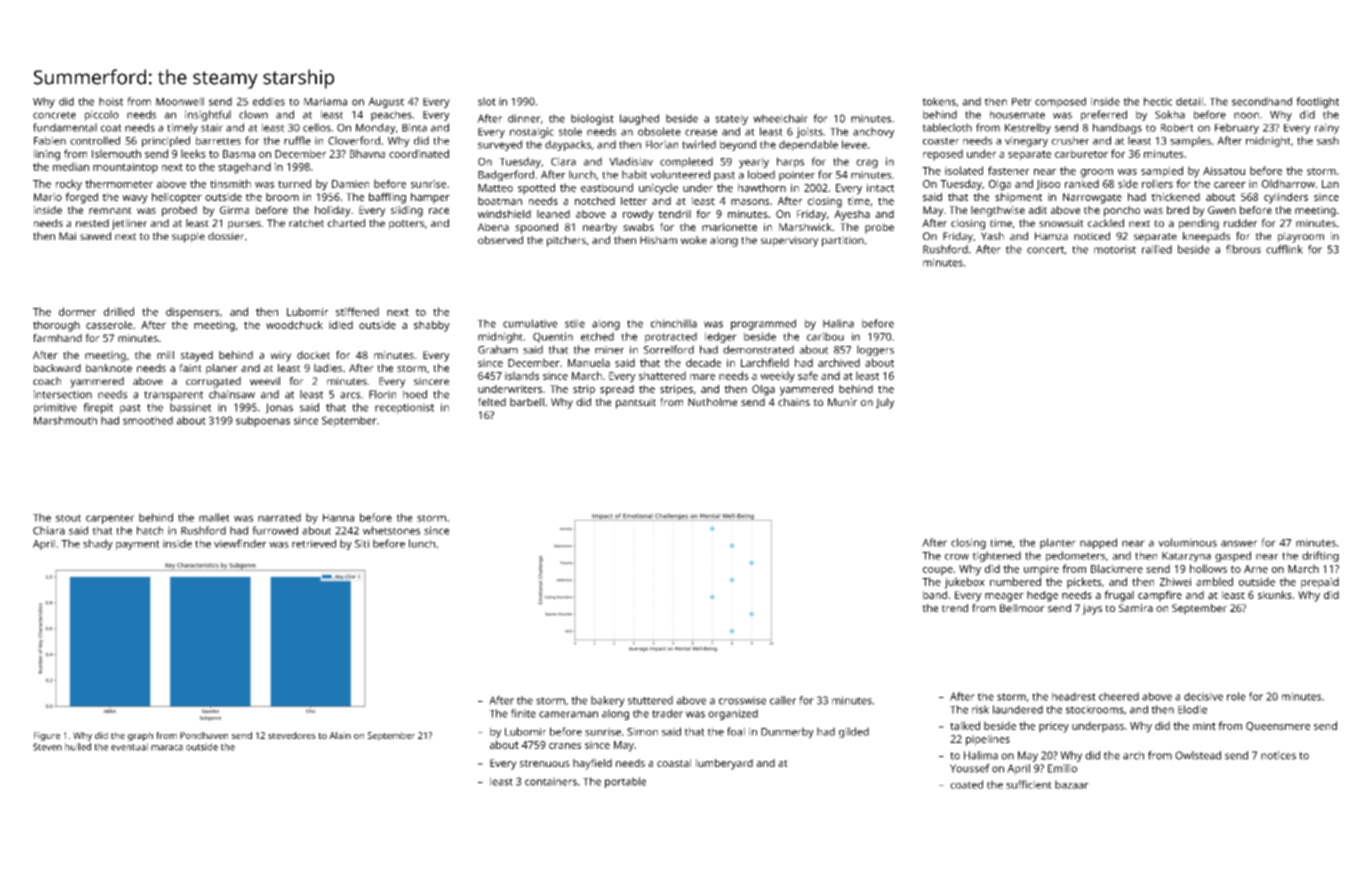 The image size is (1372, 887). What do you see at coordinates (362, 544) in the screenshot?
I see `Siti` at bounding box center [362, 544].
